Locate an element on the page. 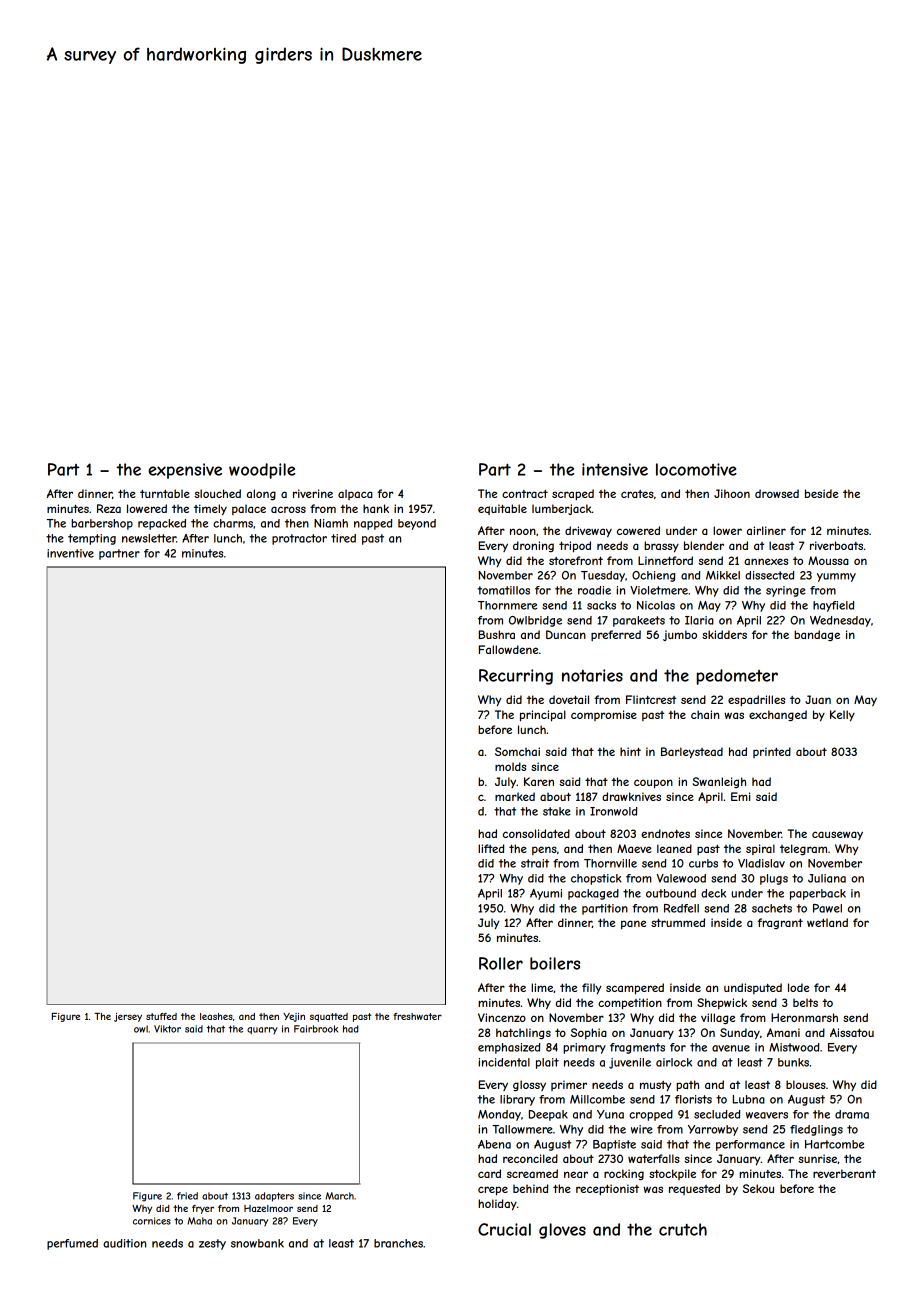  newsletter is located at coordinates (149, 538).
